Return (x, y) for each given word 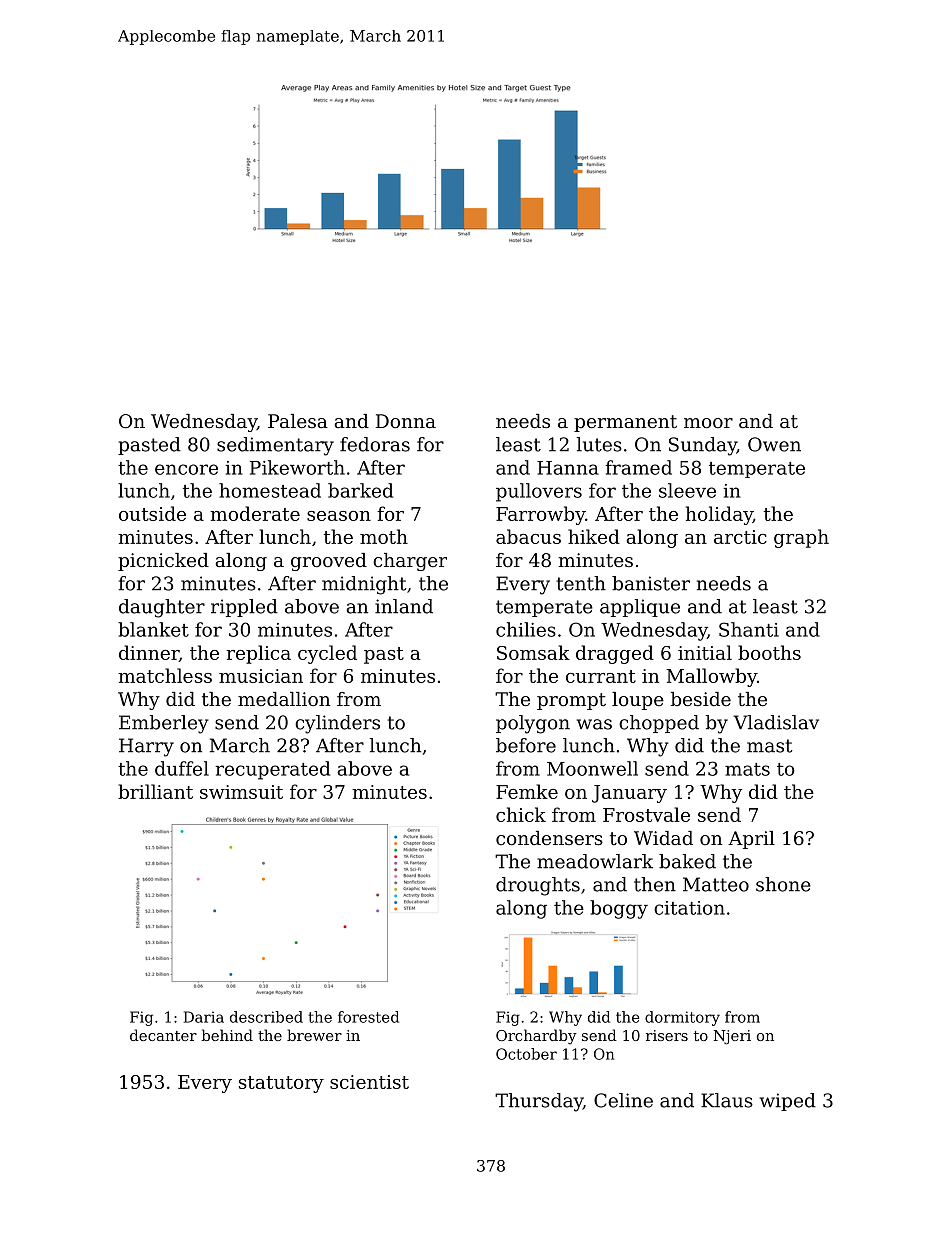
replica (258, 654)
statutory (281, 1084)
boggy (619, 909)
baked (687, 861)
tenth (581, 583)
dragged (615, 654)
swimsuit (241, 792)
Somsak (533, 652)
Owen (774, 444)
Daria (204, 1017)
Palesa (298, 421)
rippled (244, 608)
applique (640, 608)
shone (783, 884)
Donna (406, 421)
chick (521, 814)
